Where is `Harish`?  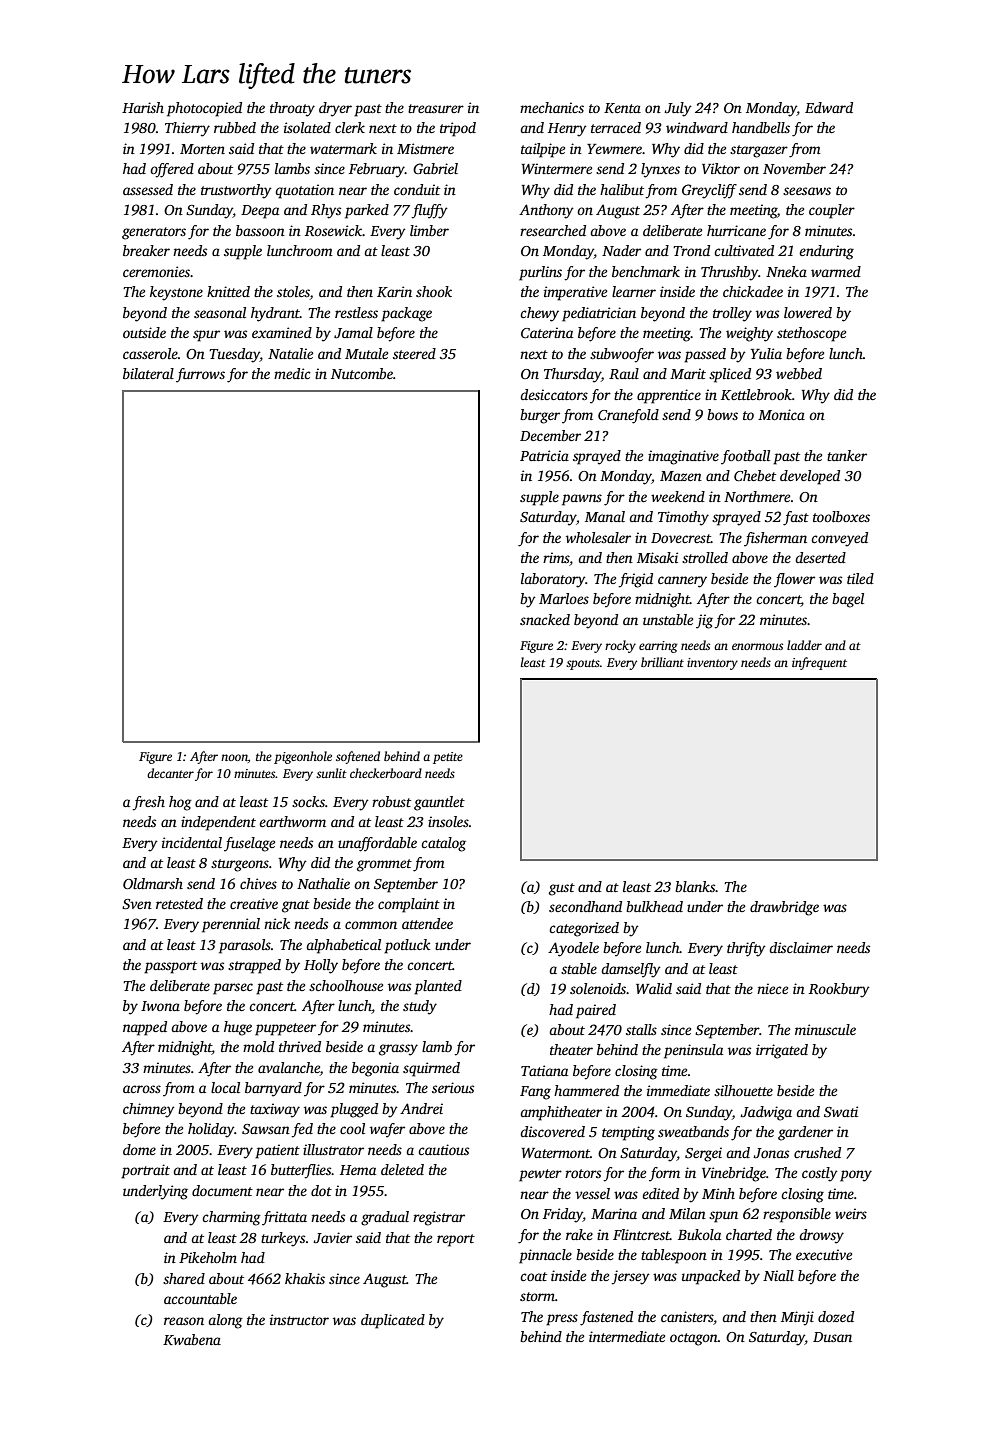
Harish is located at coordinates (143, 107).
